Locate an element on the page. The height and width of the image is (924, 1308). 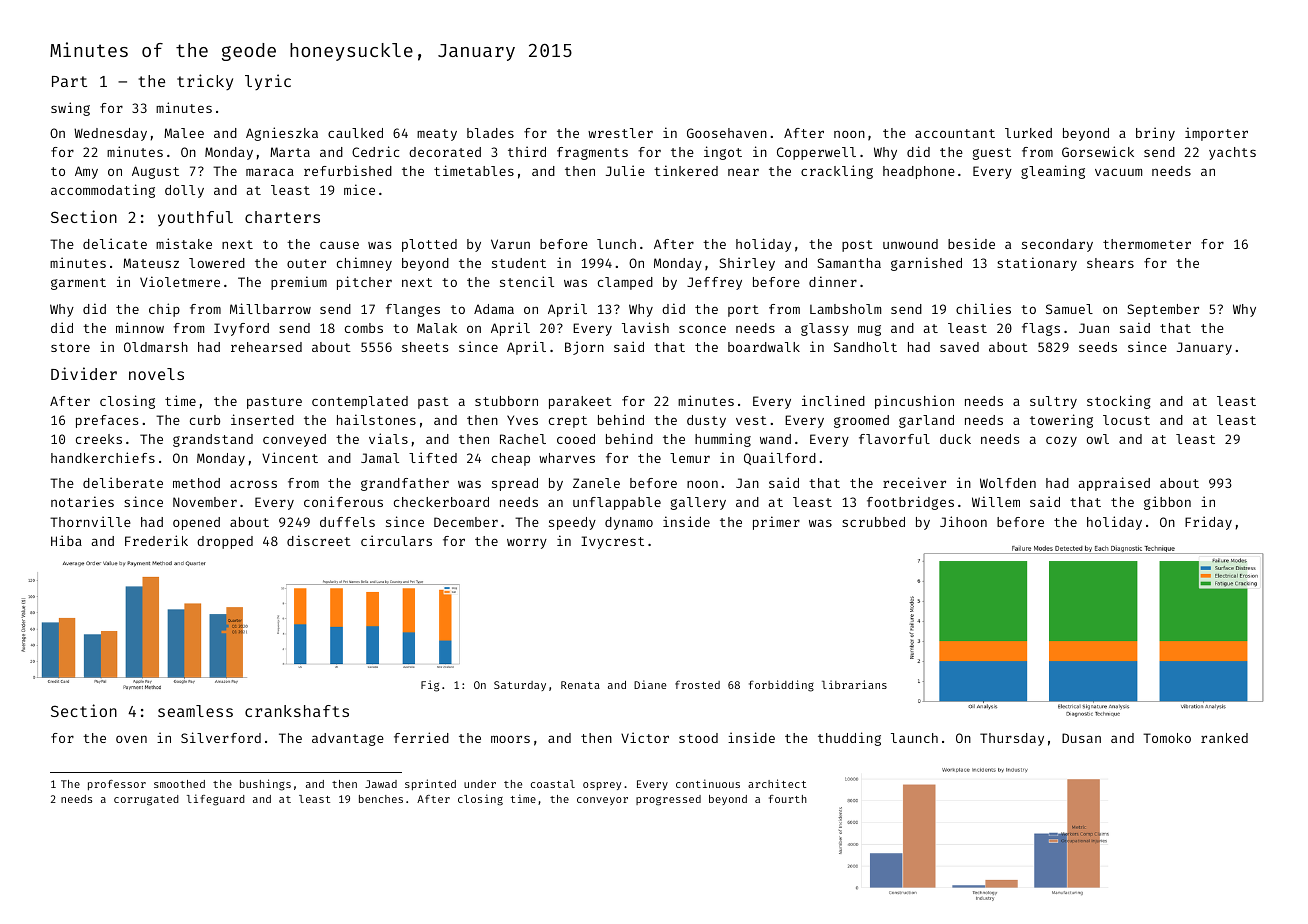
rehearsed is located at coordinates (266, 347).
